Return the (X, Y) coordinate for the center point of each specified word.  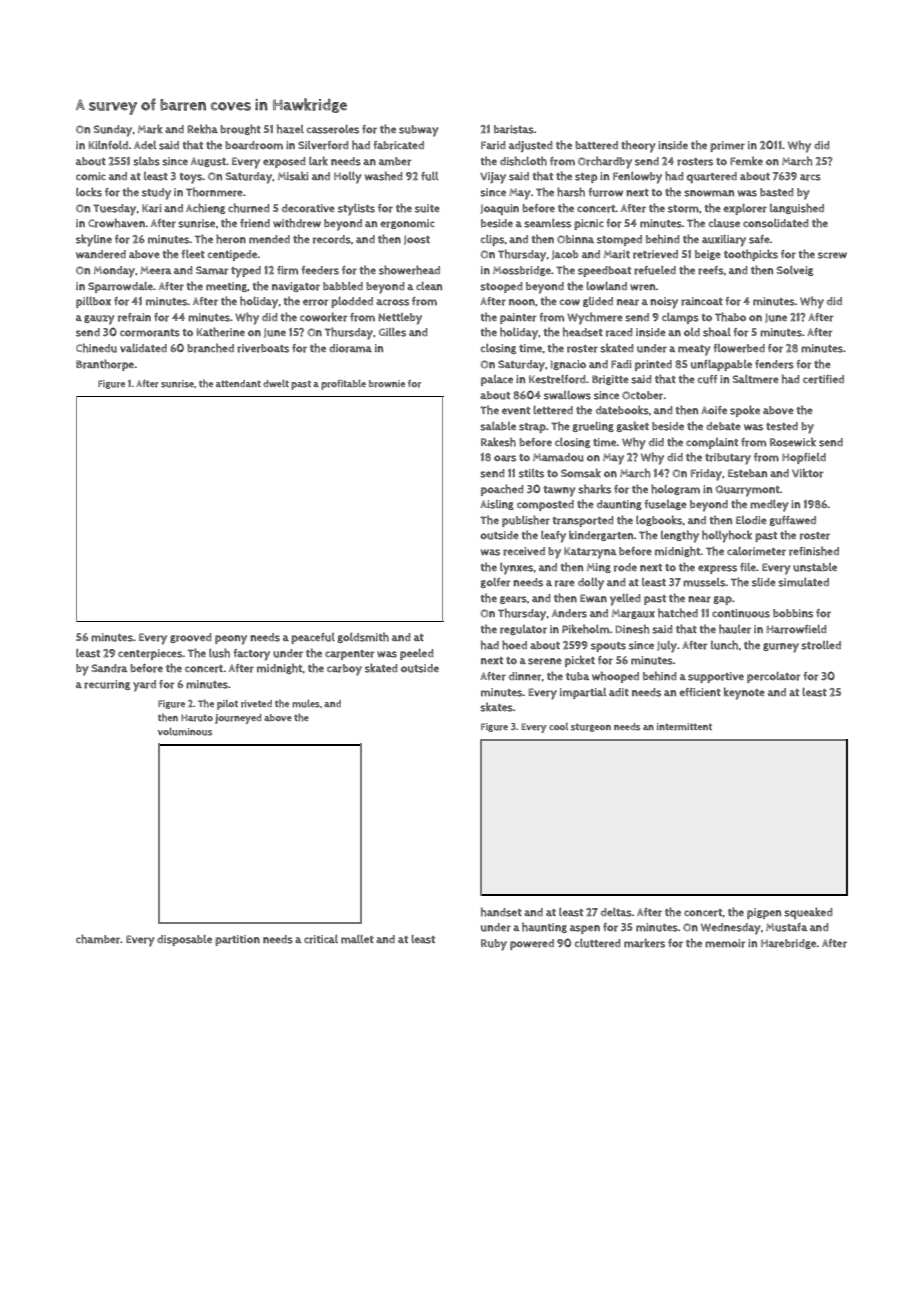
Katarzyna (590, 553)
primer (727, 146)
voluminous (185, 731)
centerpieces (150, 654)
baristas (514, 129)
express (717, 569)
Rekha (202, 129)
